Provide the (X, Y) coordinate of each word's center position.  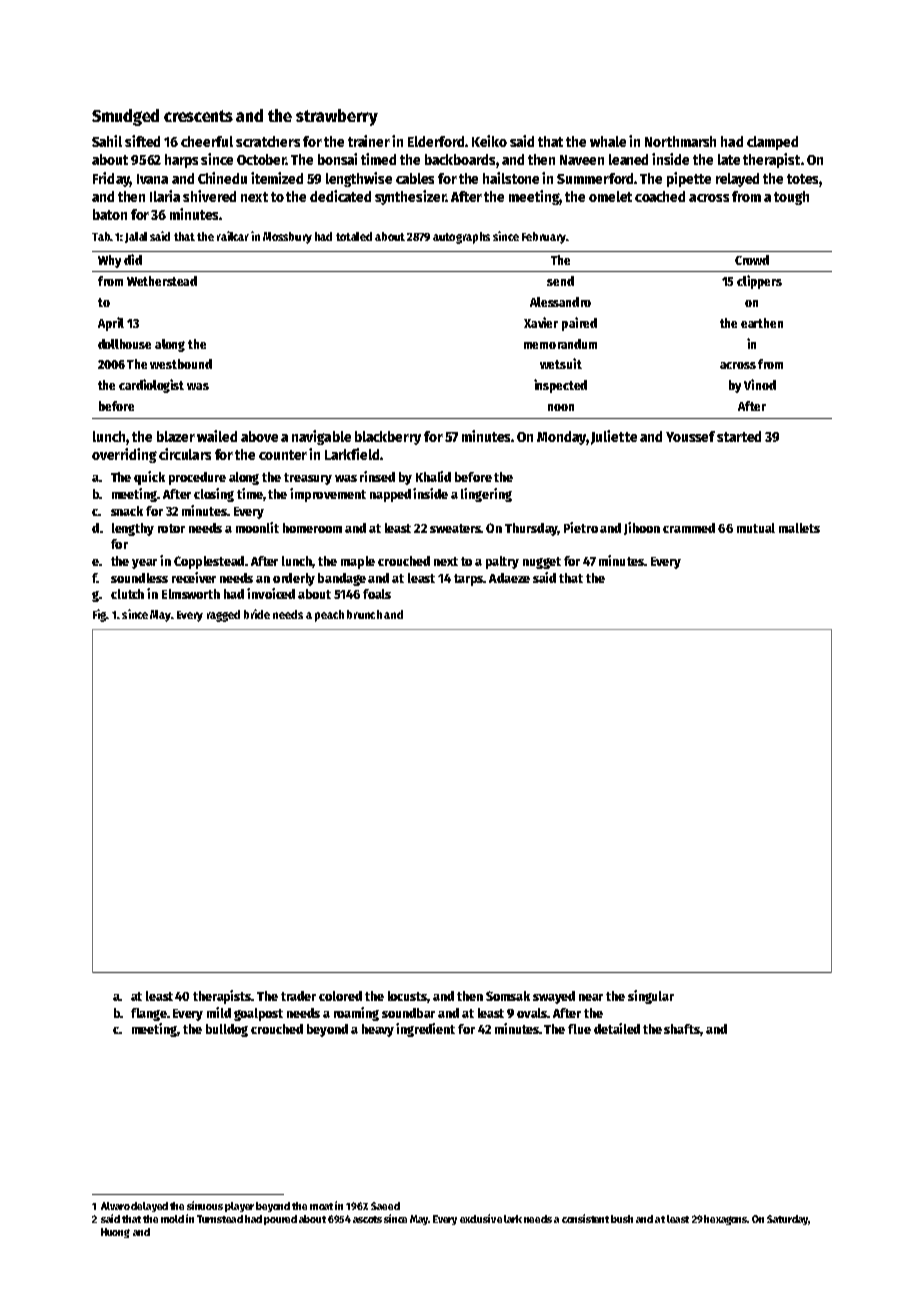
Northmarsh (680, 141)
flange (149, 1014)
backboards (460, 159)
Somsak (508, 996)
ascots (367, 1219)
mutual (756, 528)
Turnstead (220, 1219)
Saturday (787, 1220)
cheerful (207, 141)
